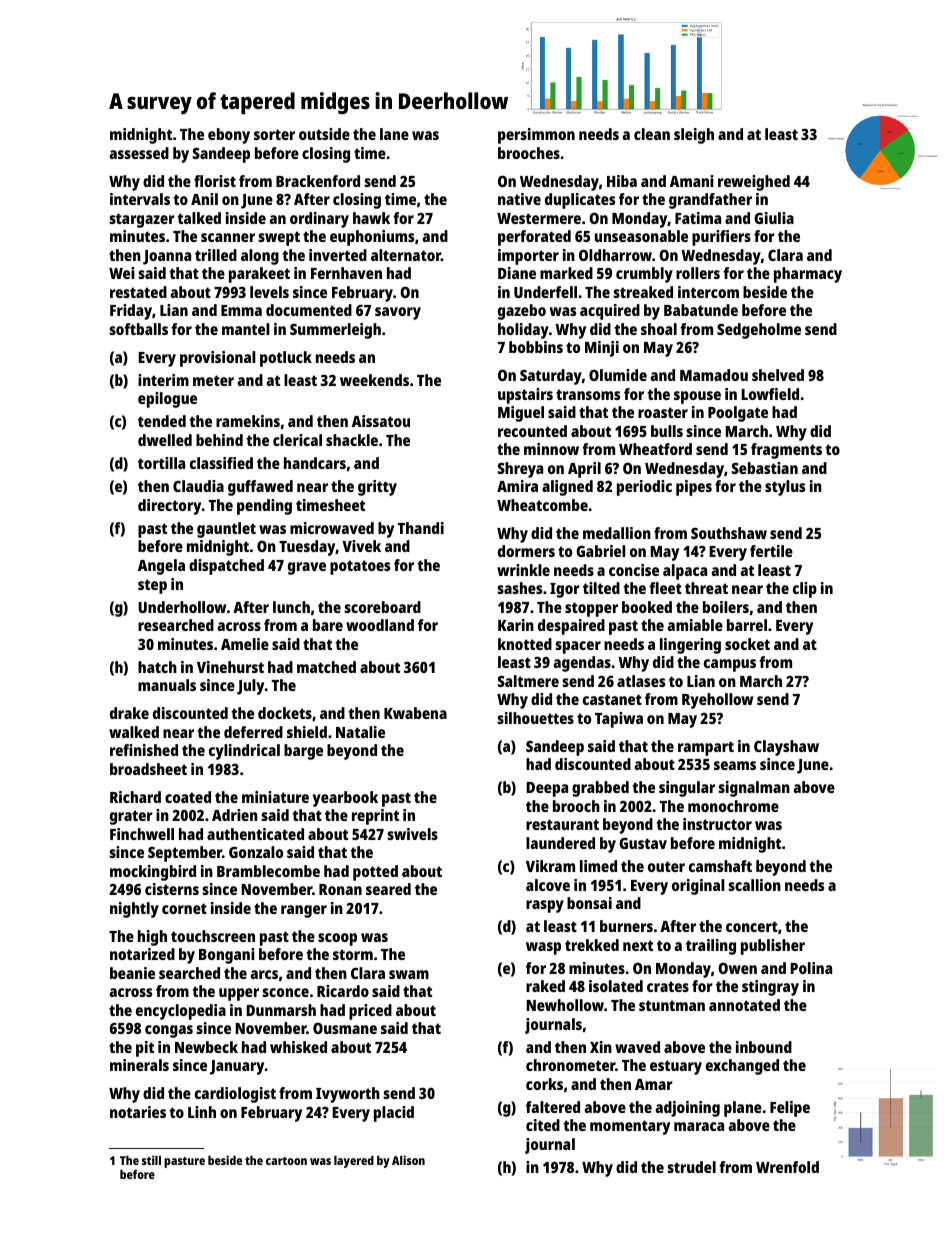 This screenshot has width=952, height=1233. What do you see at coordinates (352, 440) in the screenshot?
I see `shackle` at bounding box center [352, 440].
